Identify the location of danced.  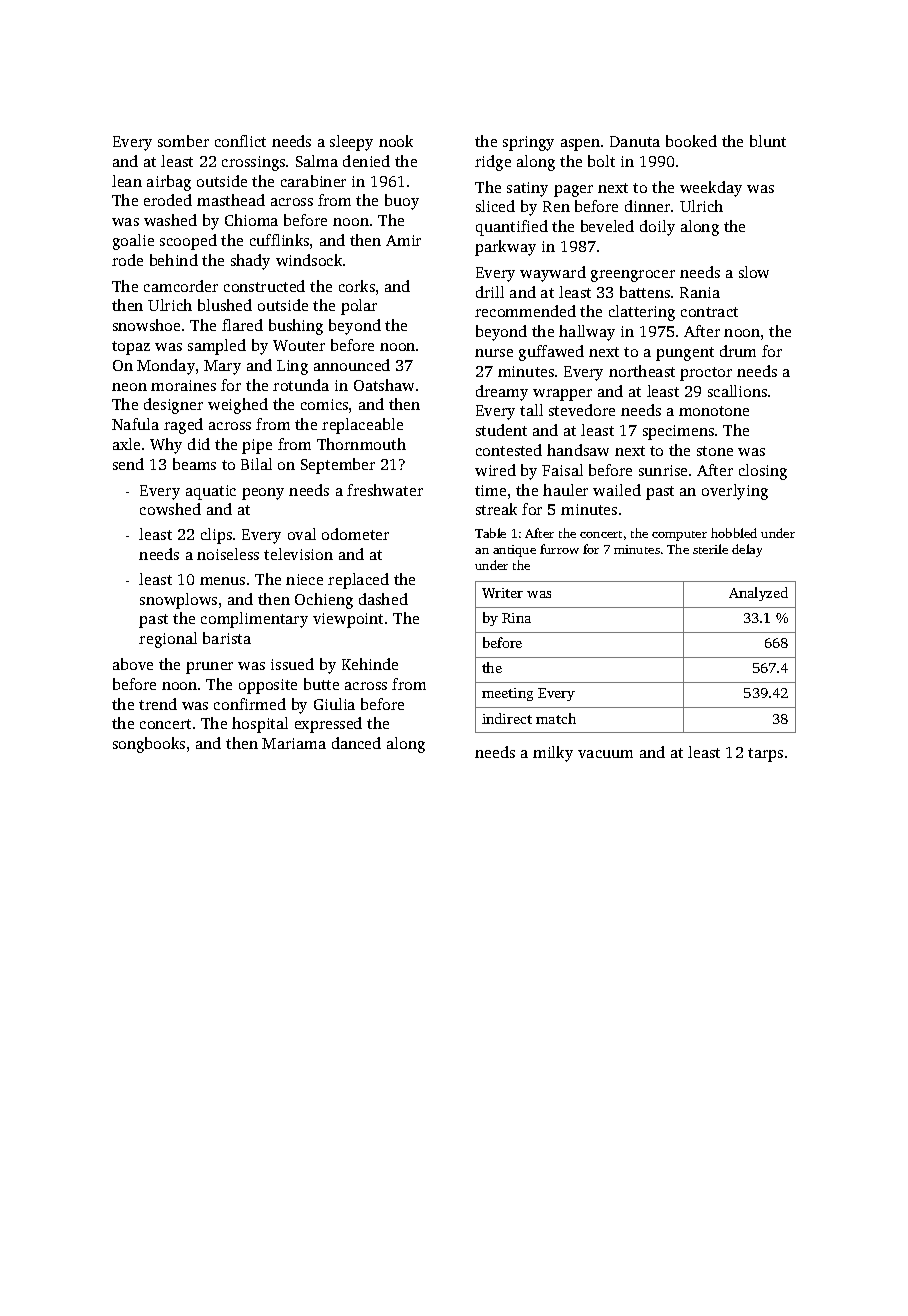
(356, 743).
